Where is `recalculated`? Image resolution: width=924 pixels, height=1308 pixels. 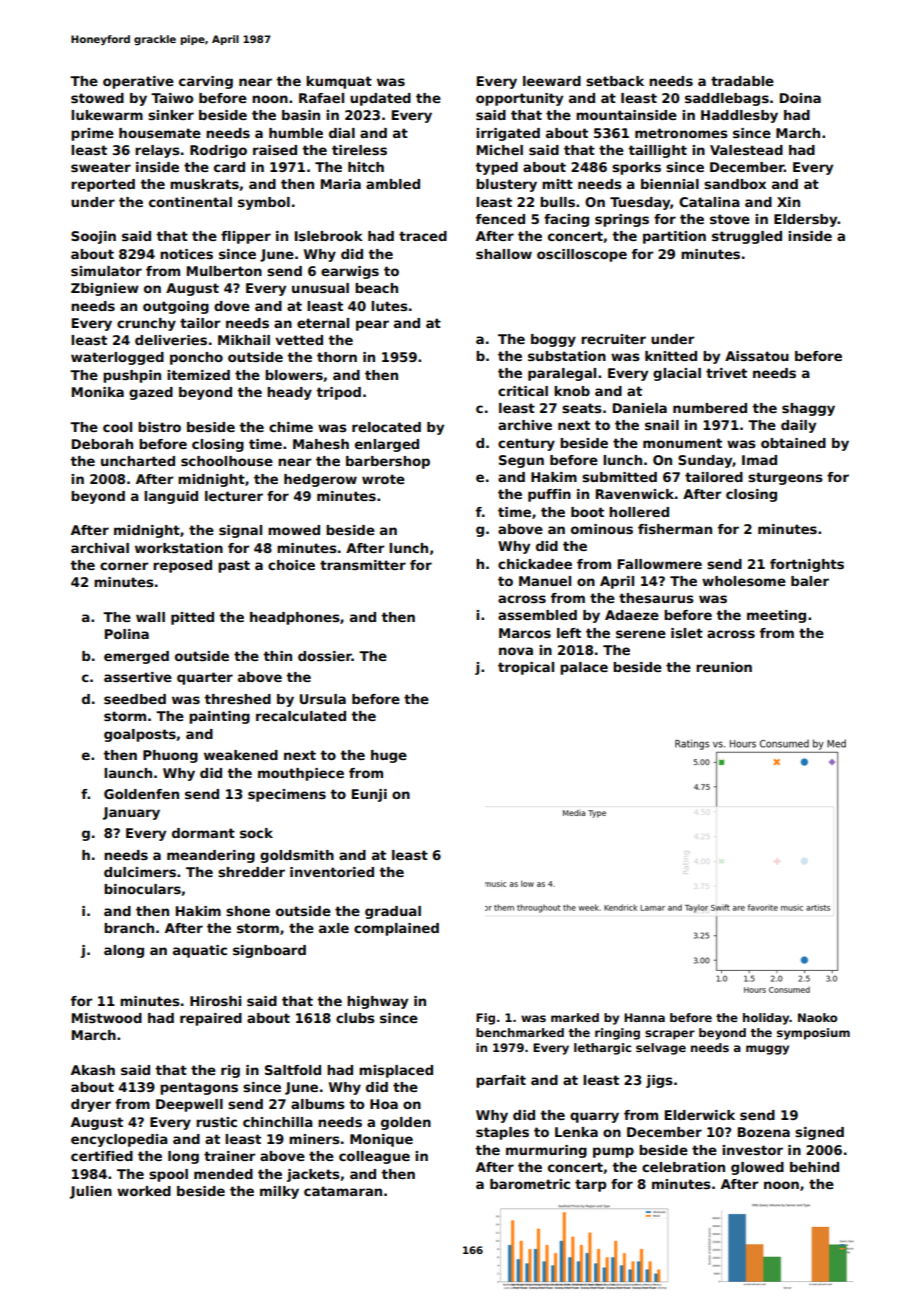 recalculated is located at coordinates (301, 716).
